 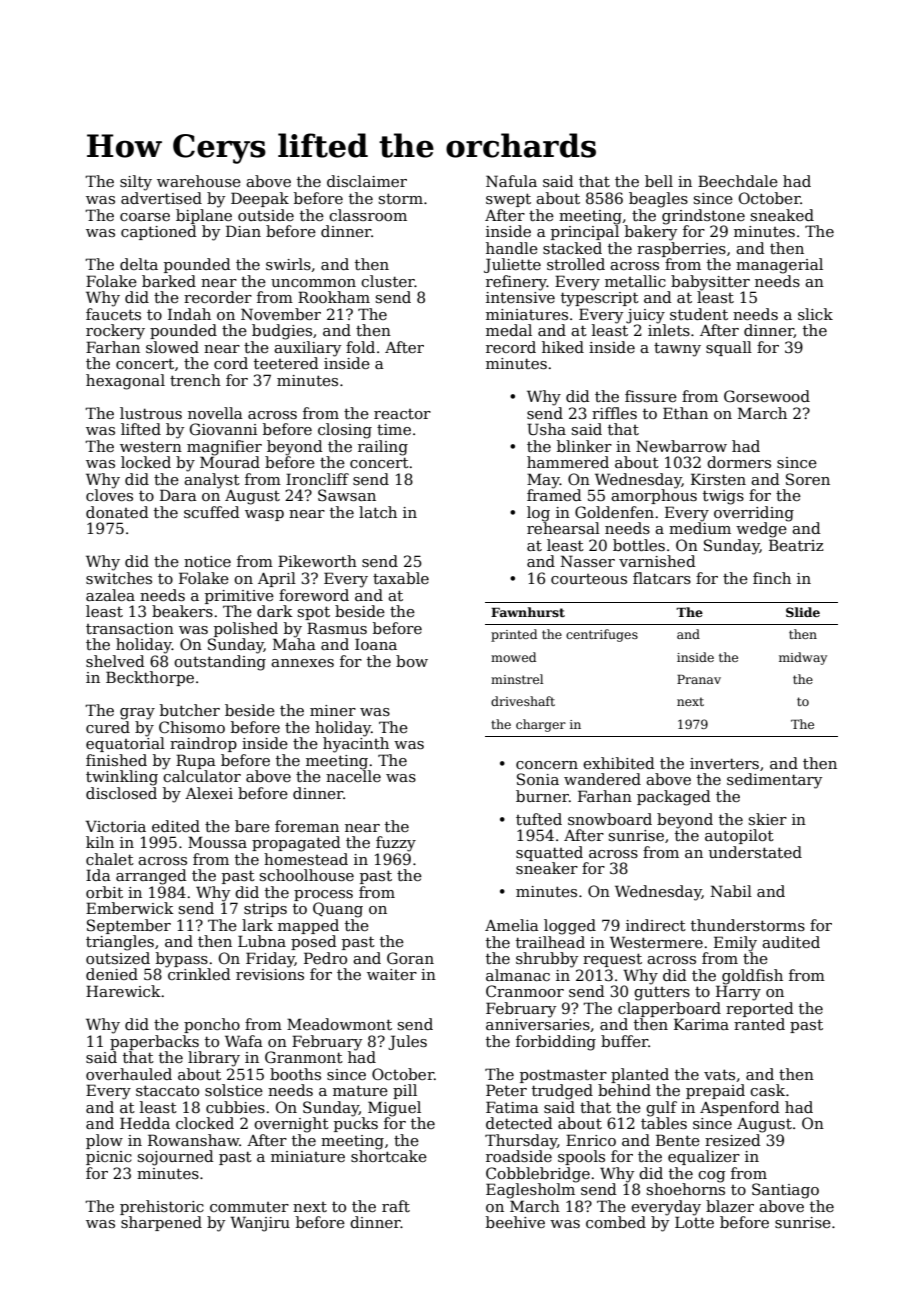 I want to click on slick, so click(x=815, y=314).
